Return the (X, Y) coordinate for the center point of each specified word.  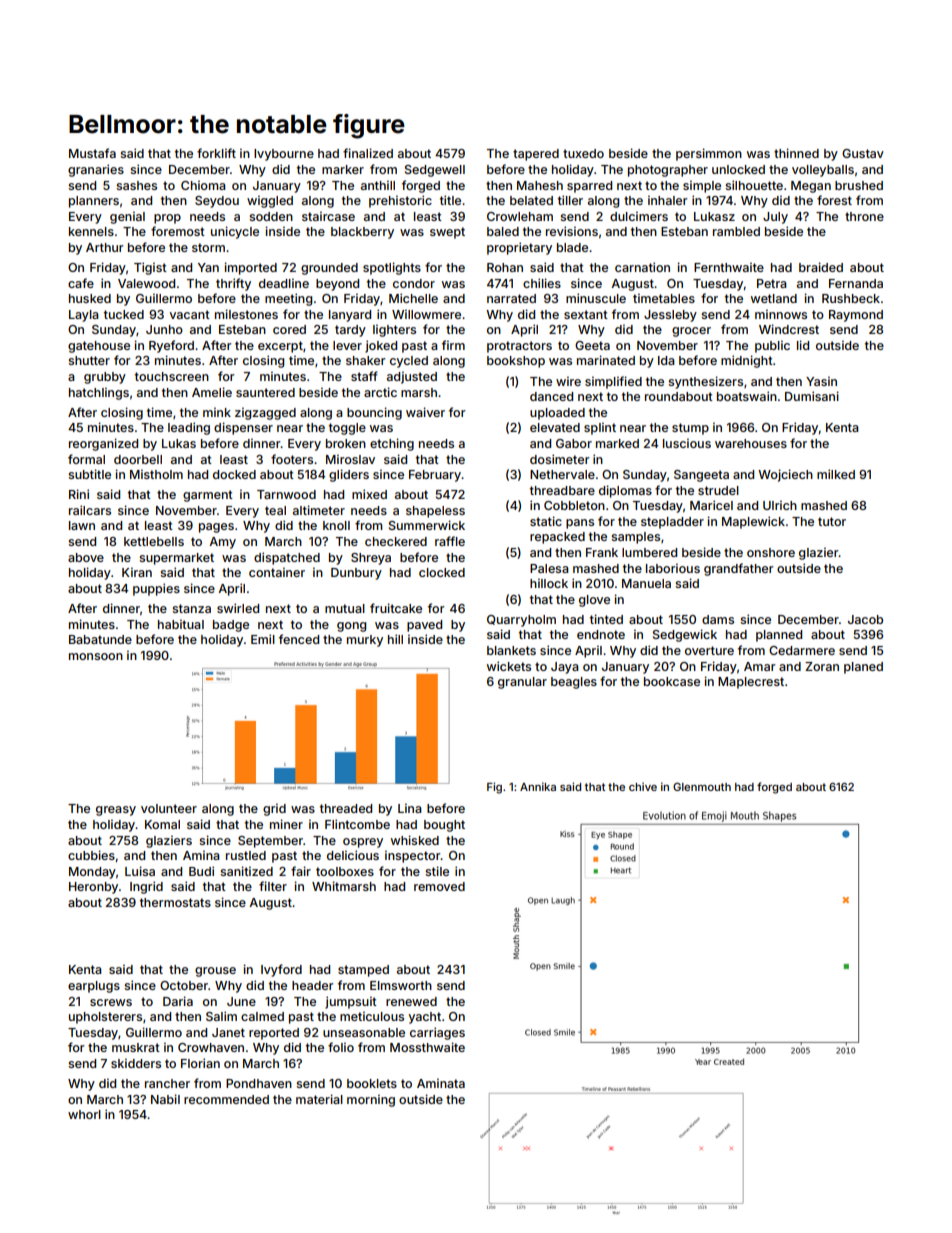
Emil (263, 639)
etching (392, 444)
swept (447, 233)
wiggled (270, 201)
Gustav (863, 153)
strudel (718, 490)
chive (643, 786)
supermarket (176, 559)
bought (444, 826)
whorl (84, 1114)
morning (371, 1100)
